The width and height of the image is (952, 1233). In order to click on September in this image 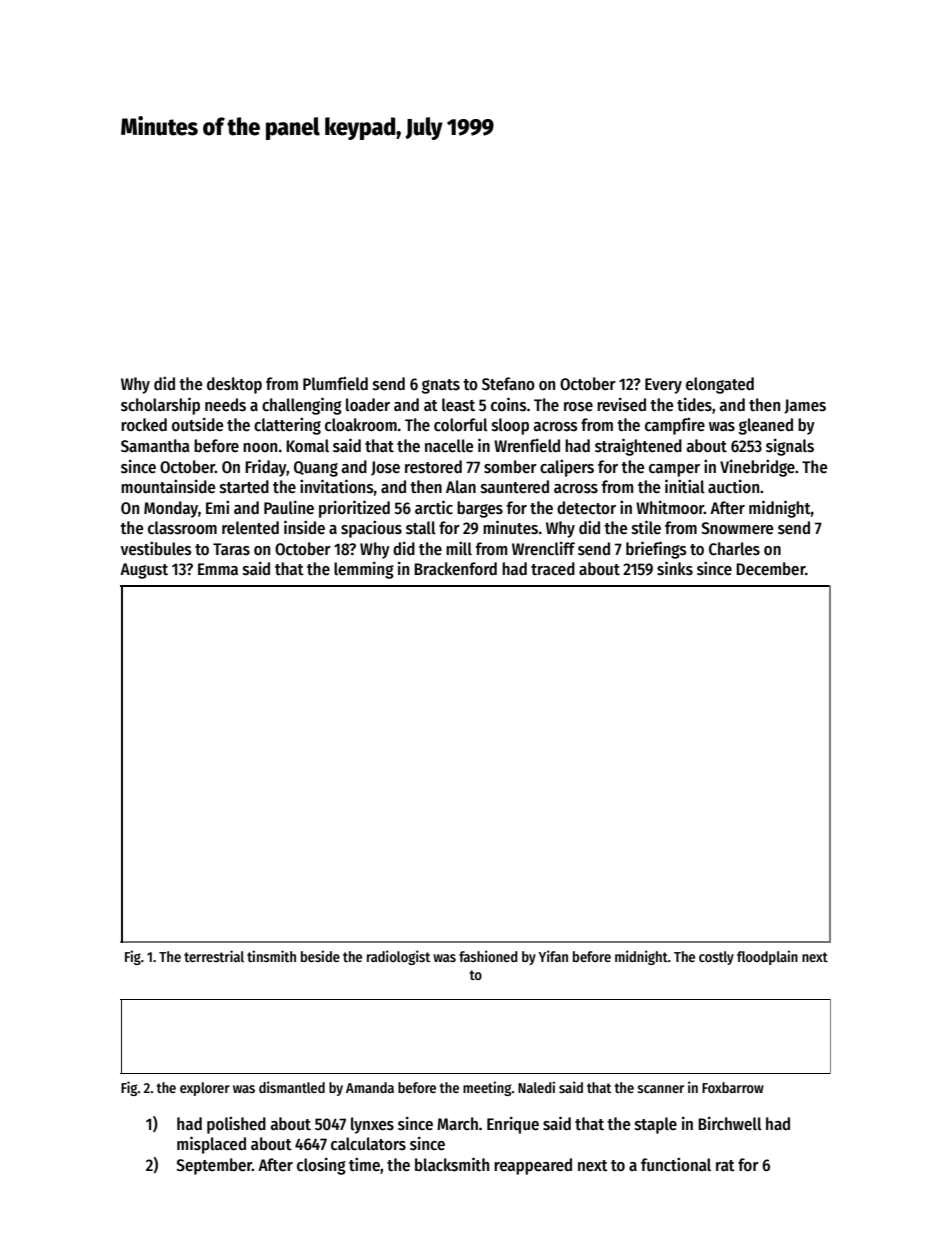, I will do `click(214, 1166)`.
